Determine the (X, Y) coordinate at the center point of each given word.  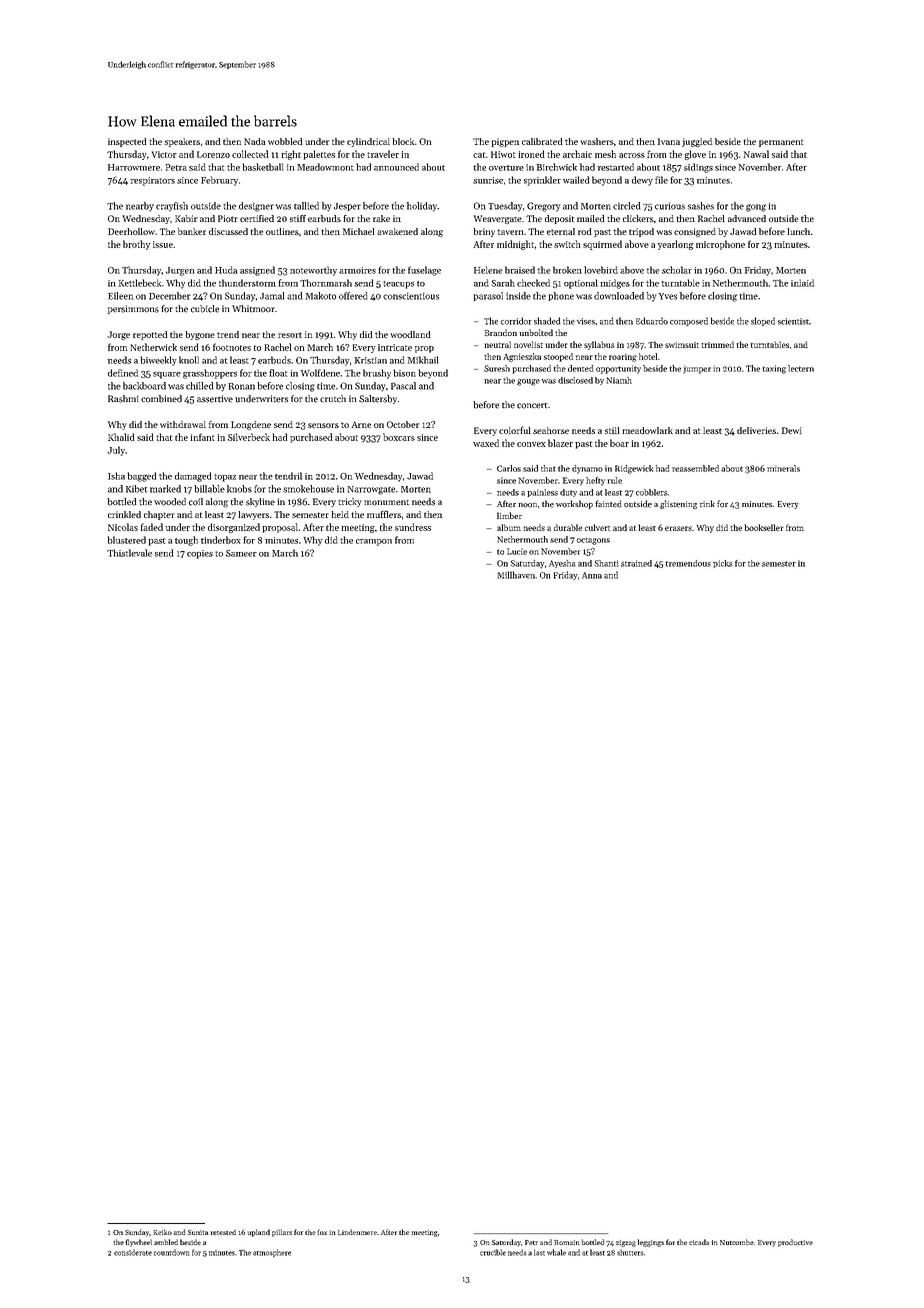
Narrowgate (371, 490)
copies (200, 554)
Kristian (371, 360)
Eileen (120, 296)
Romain (567, 1242)
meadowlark (647, 430)
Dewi (792, 430)
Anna (592, 575)
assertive (215, 399)
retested (223, 1232)
